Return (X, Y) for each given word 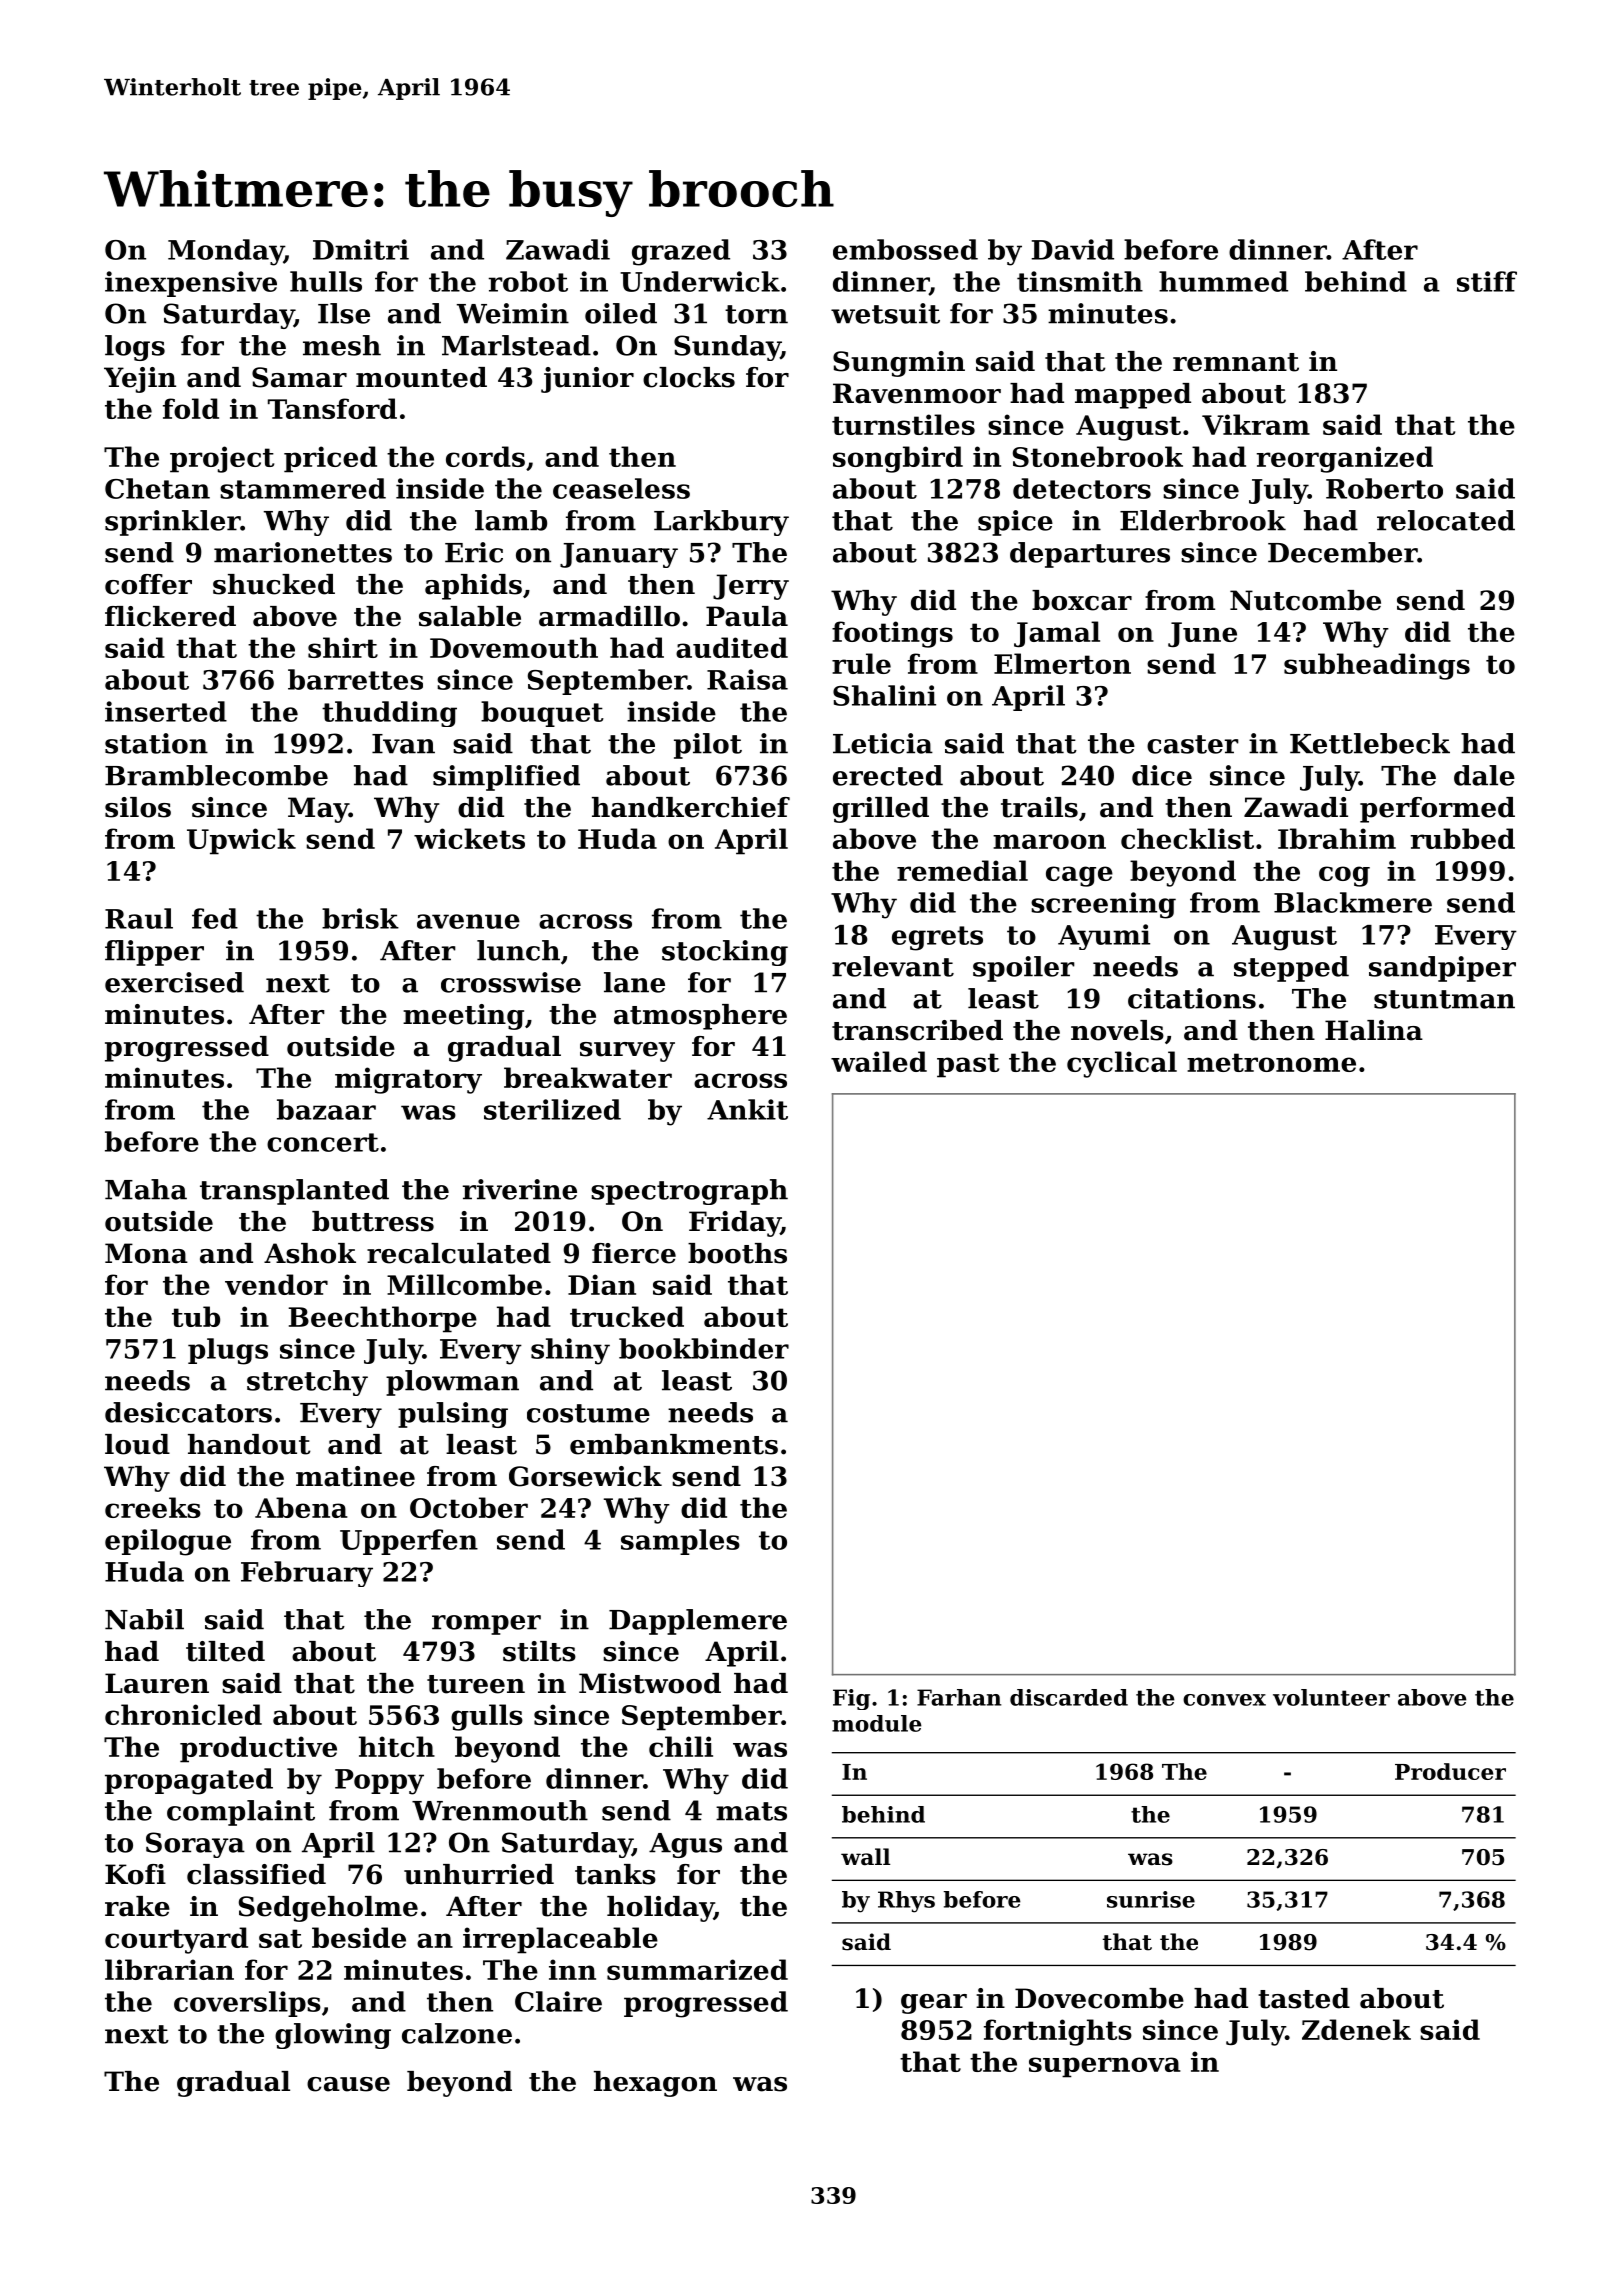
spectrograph (689, 1192)
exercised (174, 982)
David (1072, 249)
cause (348, 2084)
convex (1224, 1700)
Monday (226, 252)
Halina (1374, 1030)
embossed (905, 249)
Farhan (959, 1697)
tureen (476, 1684)
